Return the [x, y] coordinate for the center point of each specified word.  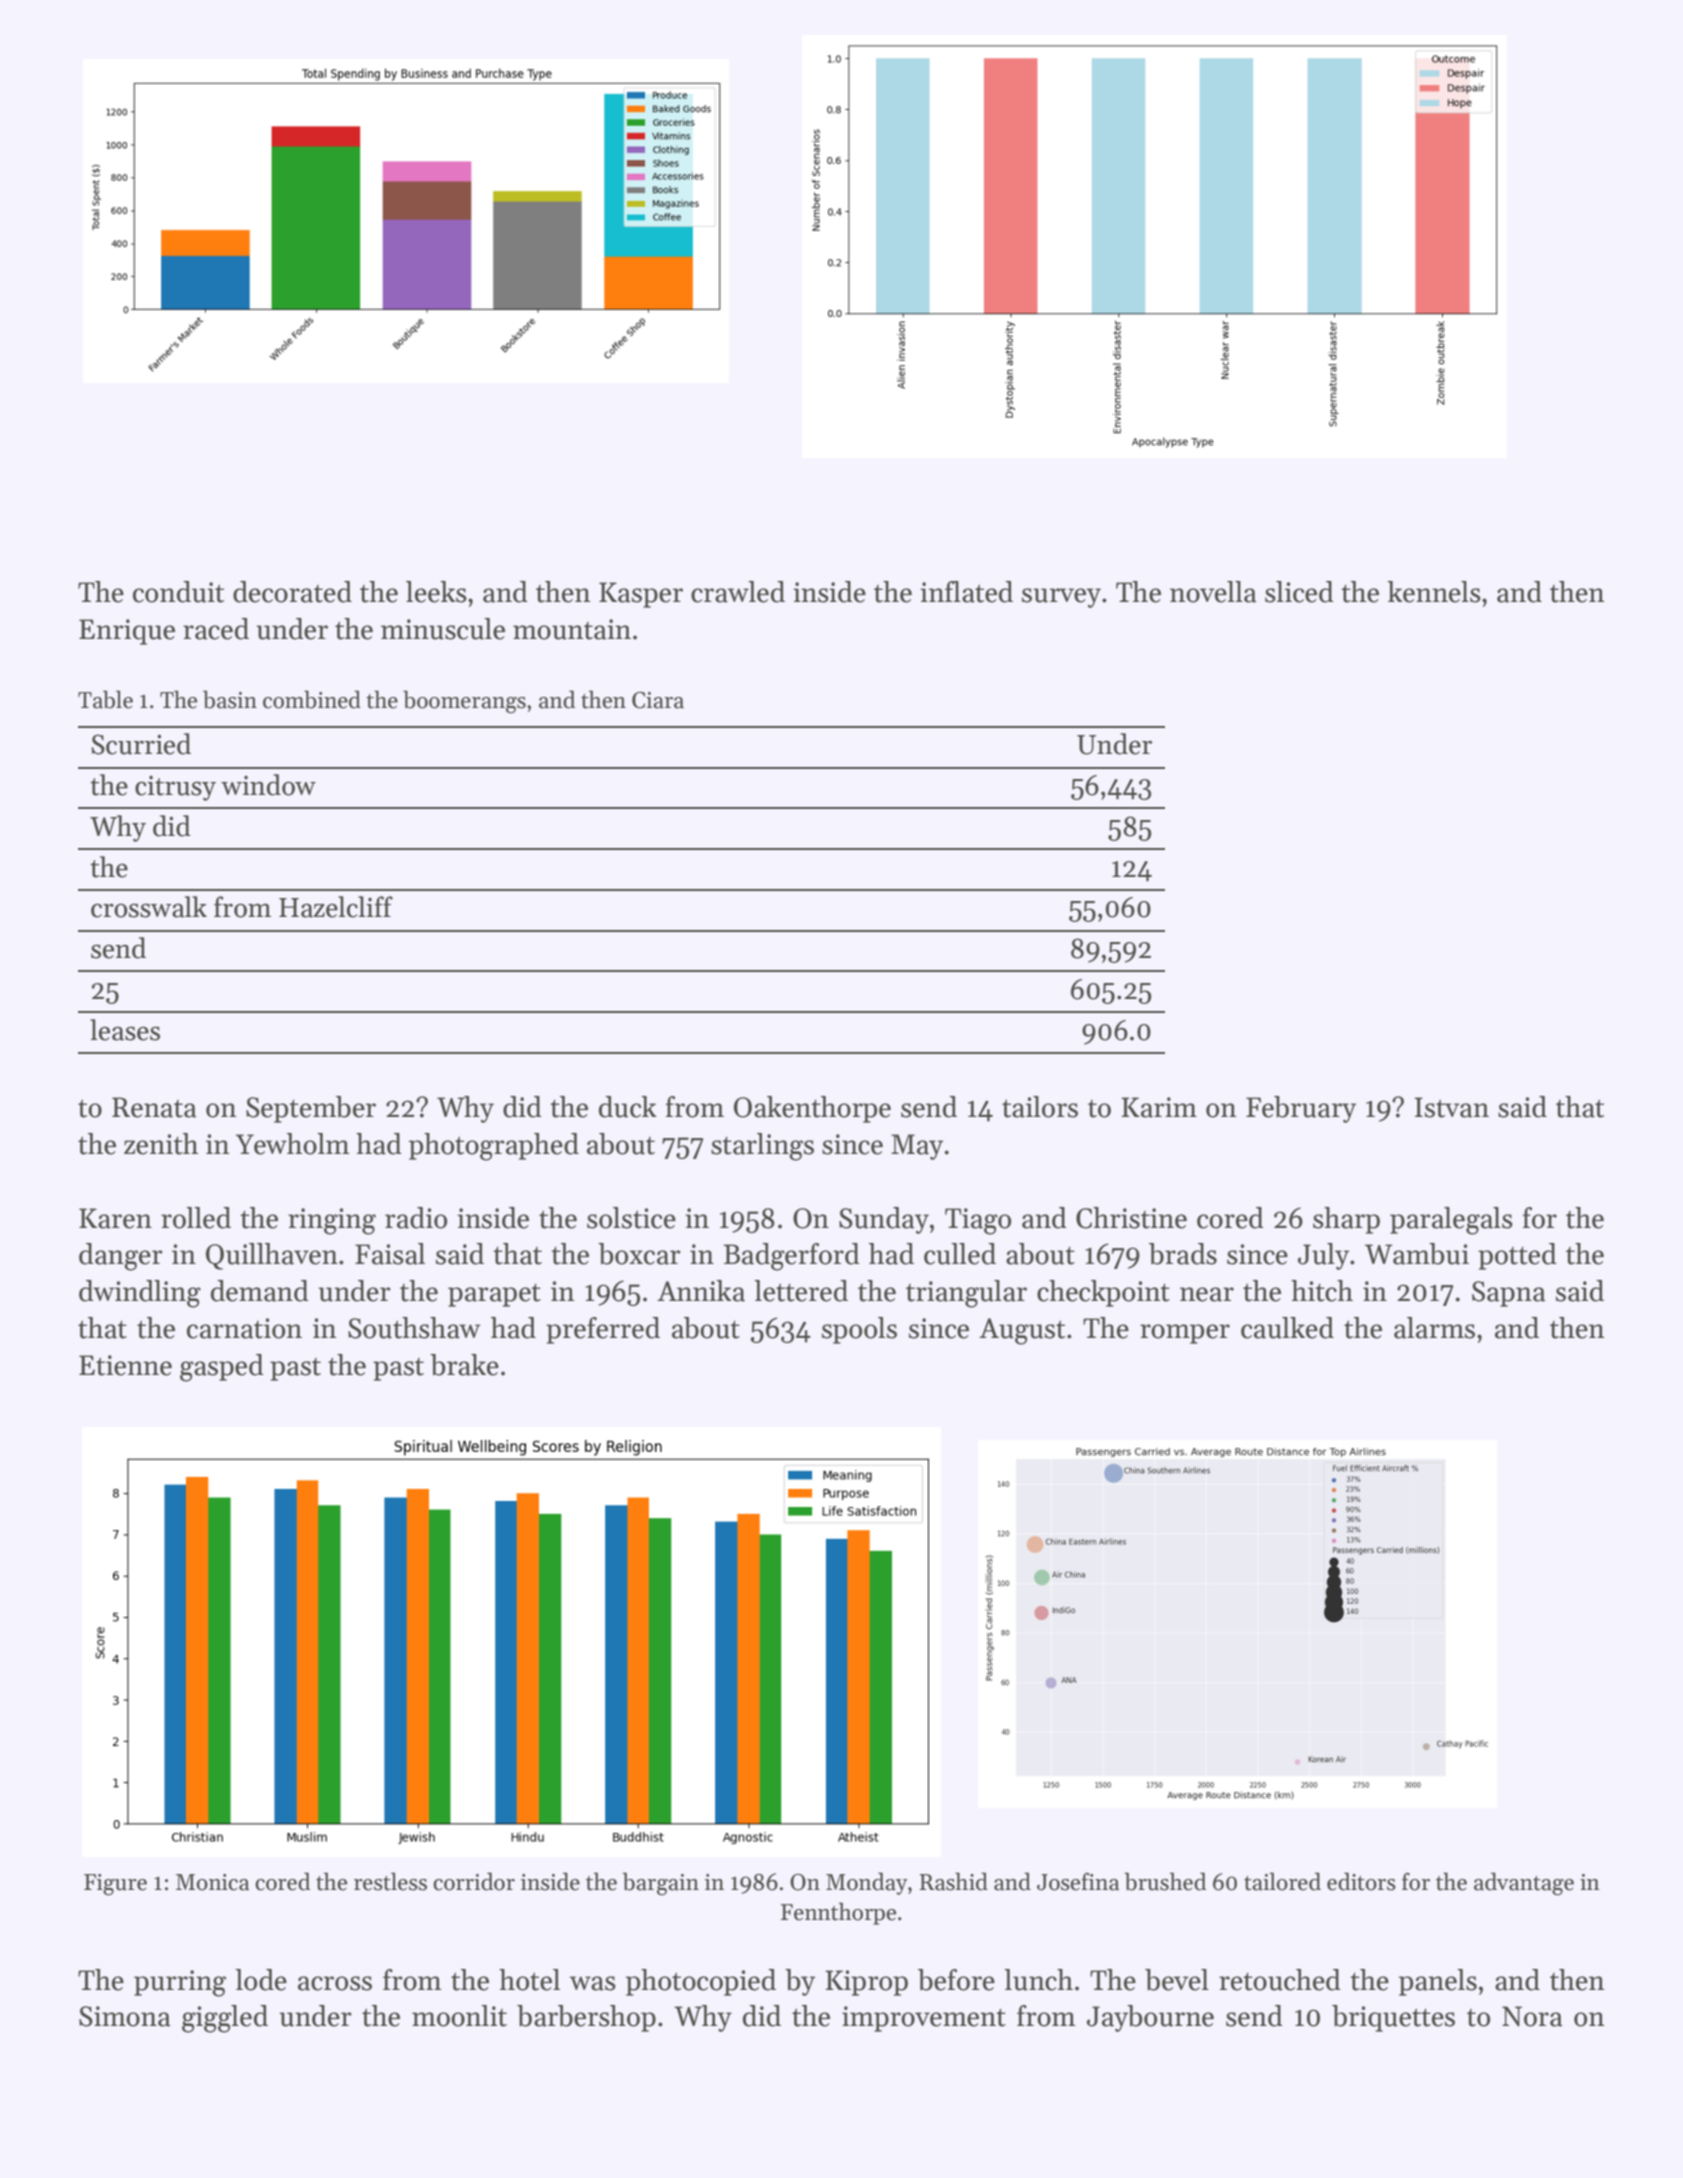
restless [390, 1881]
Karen [115, 1218]
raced [216, 629]
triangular [966, 1294]
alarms [1434, 1328]
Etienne [125, 1365]
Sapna [1509, 1294]
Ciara [658, 700]
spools [859, 1330]
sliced [1299, 592]
